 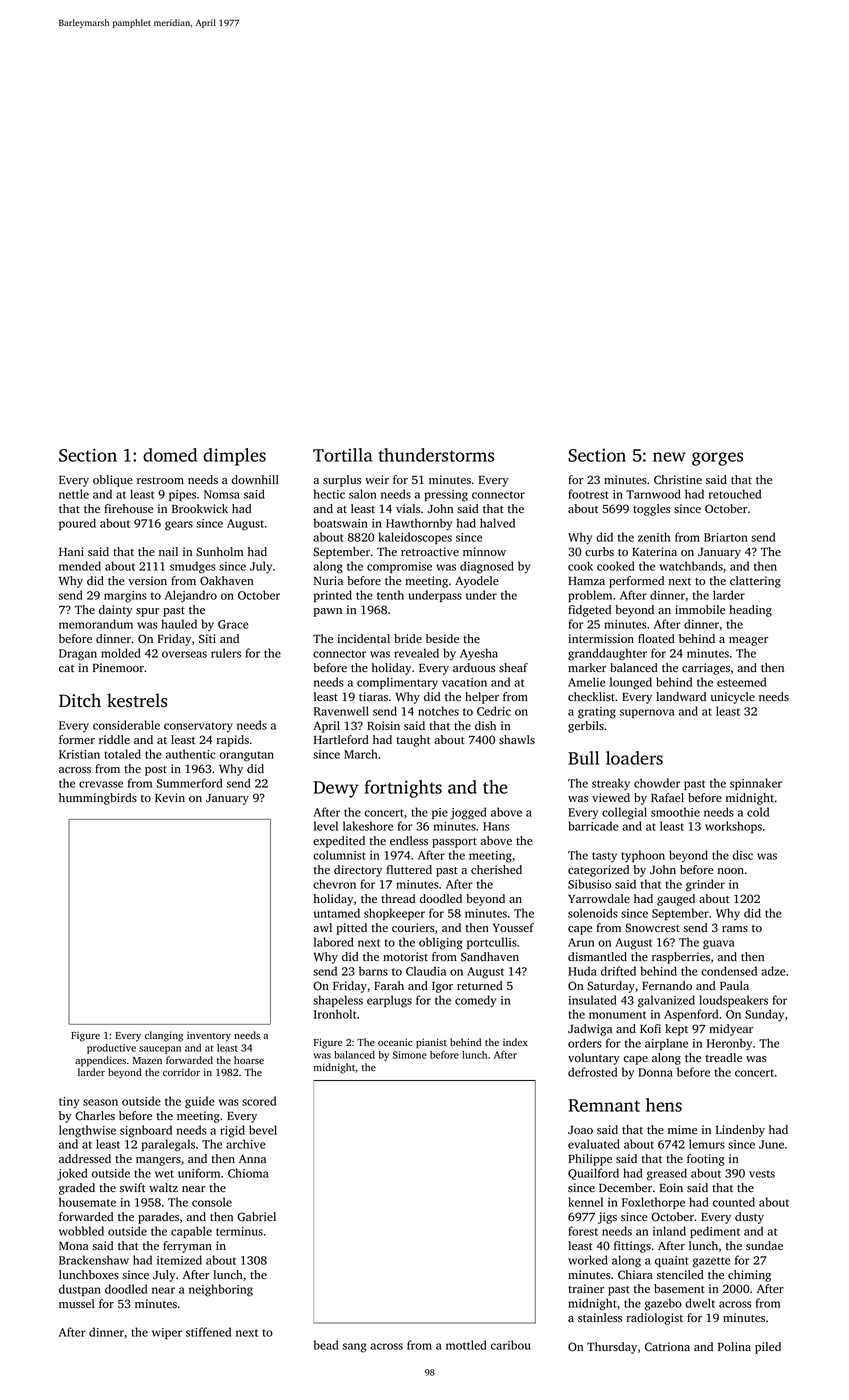 What do you see at coordinates (335, 1014) in the page?
I see `Ironholt` at bounding box center [335, 1014].
